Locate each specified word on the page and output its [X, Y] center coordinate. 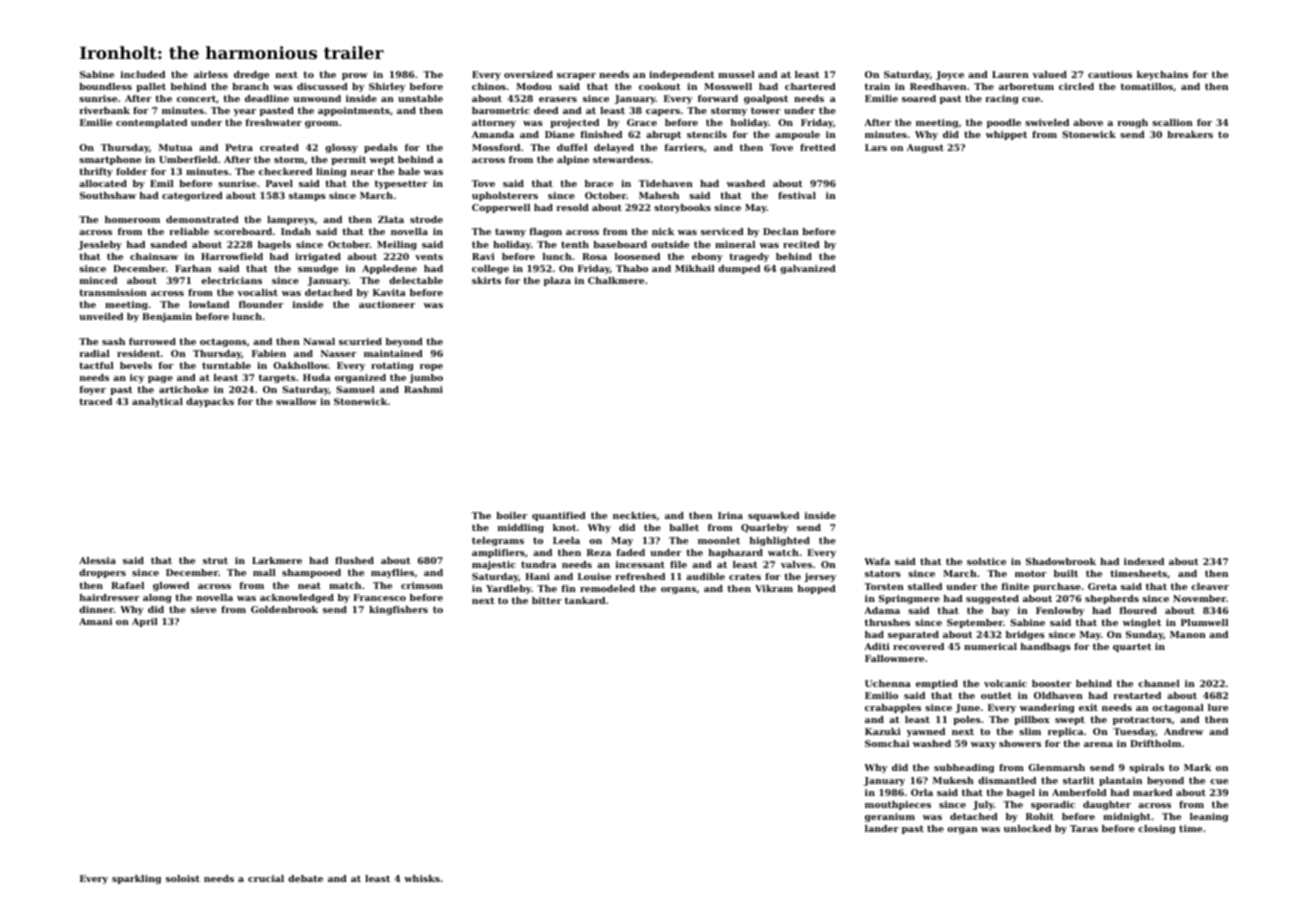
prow [355, 76]
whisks [422, 878]
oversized [528, 74]
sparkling [136, 879]
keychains [1162, 75]
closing [1157, 829]
